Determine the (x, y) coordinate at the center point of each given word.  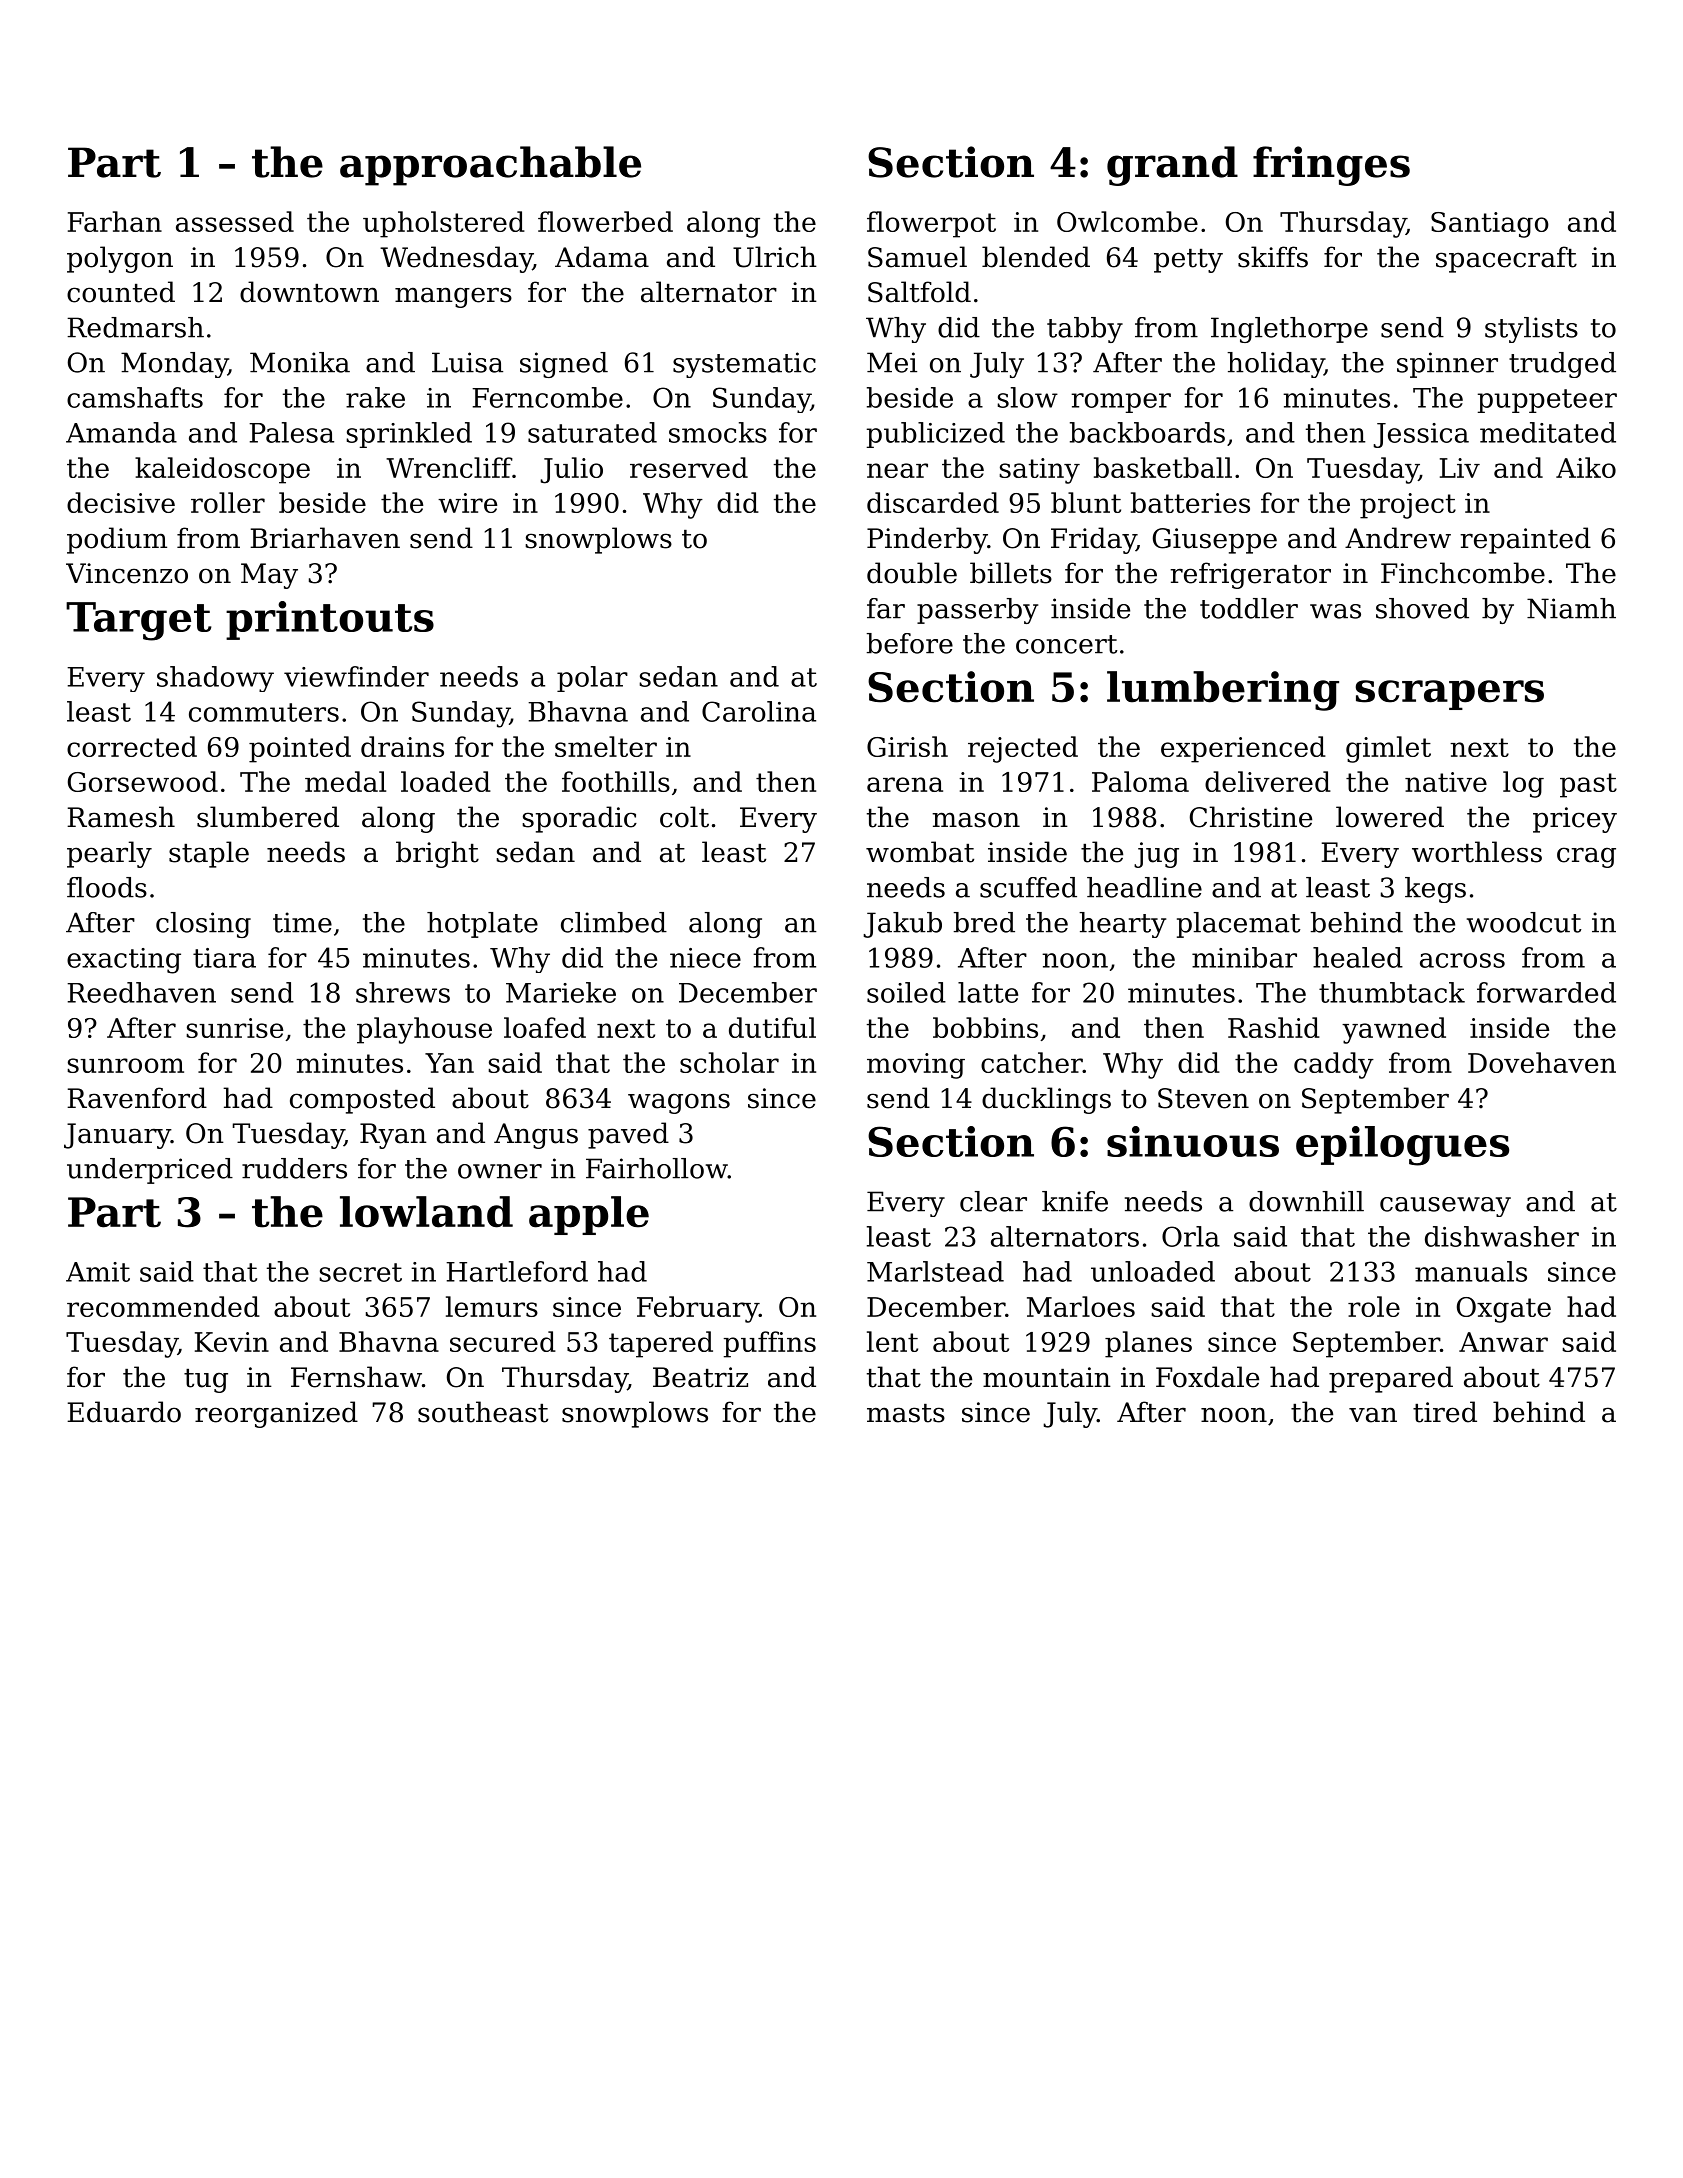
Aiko (1586, 467)
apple (589, 1215)
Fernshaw (356, 1377)
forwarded (1546, 992)
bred (984, 922)
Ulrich (775, 257)
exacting (124, 961)
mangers (453, 297)
